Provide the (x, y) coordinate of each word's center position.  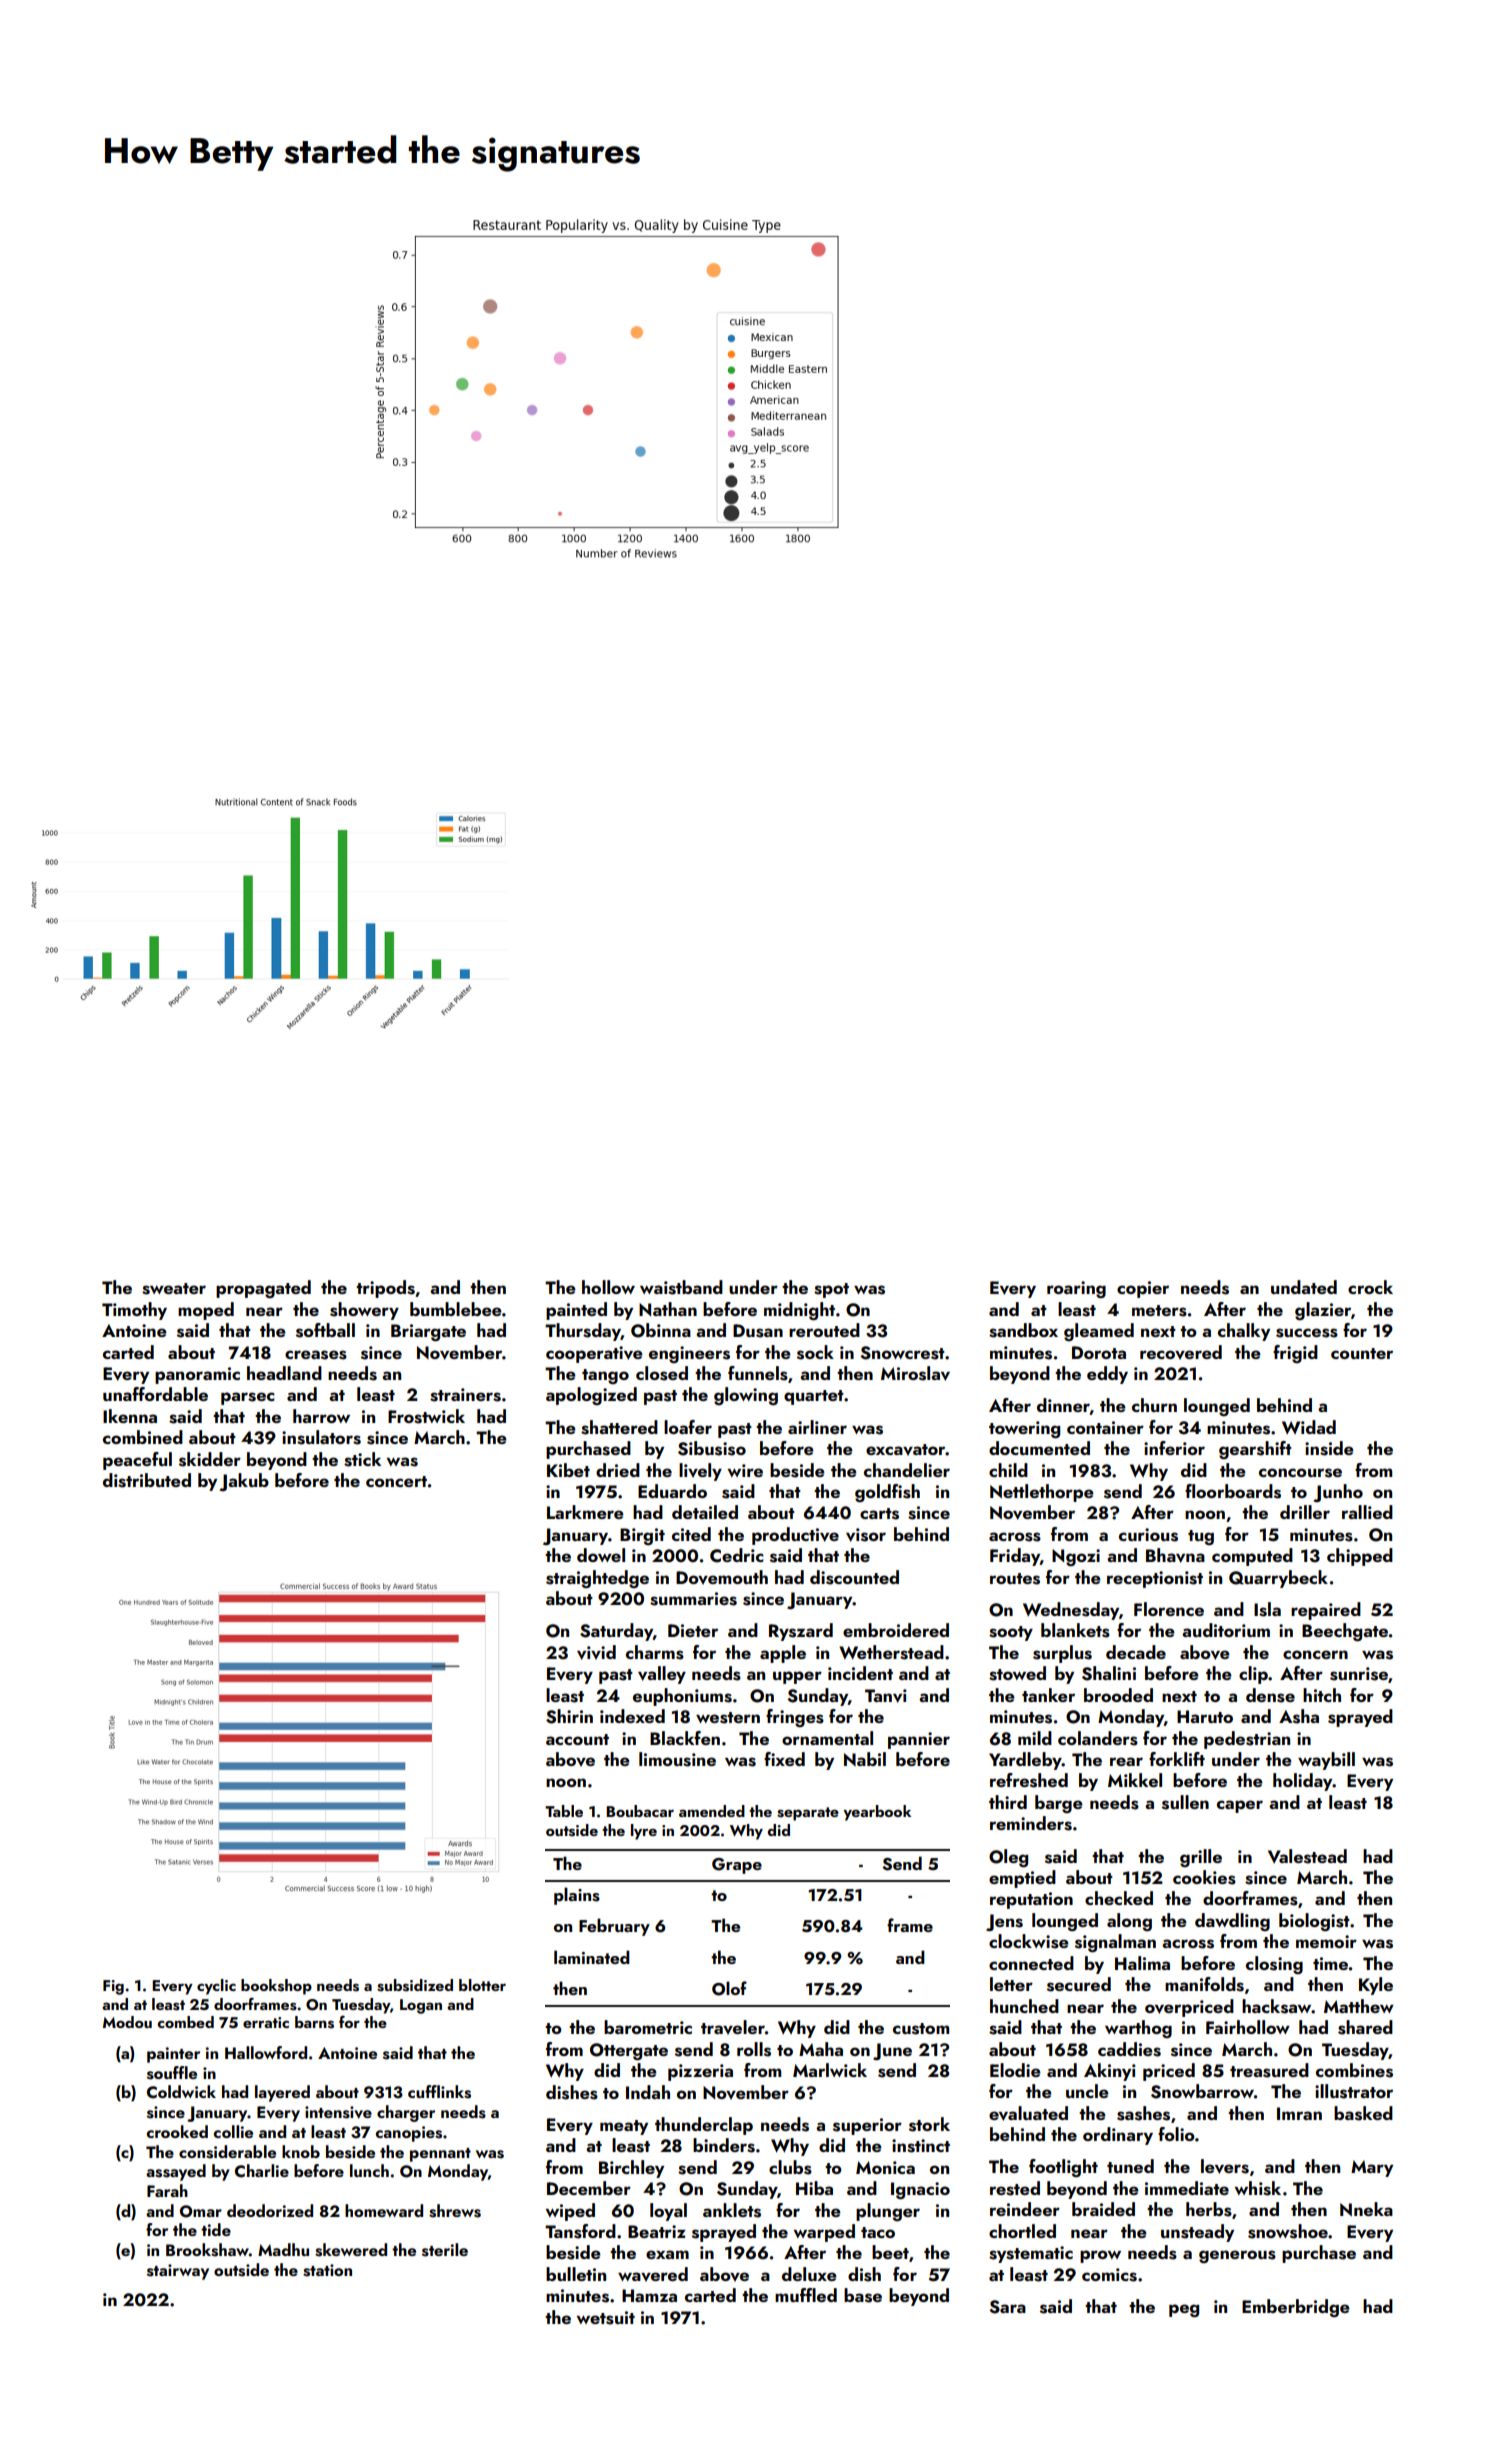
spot (831, 1290)
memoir (1326, 1941)
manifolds (1204, 1984)
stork (929, 2124)
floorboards (1233, 1491)
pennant (440, 2155)
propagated (263, 1289)
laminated (592, 1957)
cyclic (216, 1987)
